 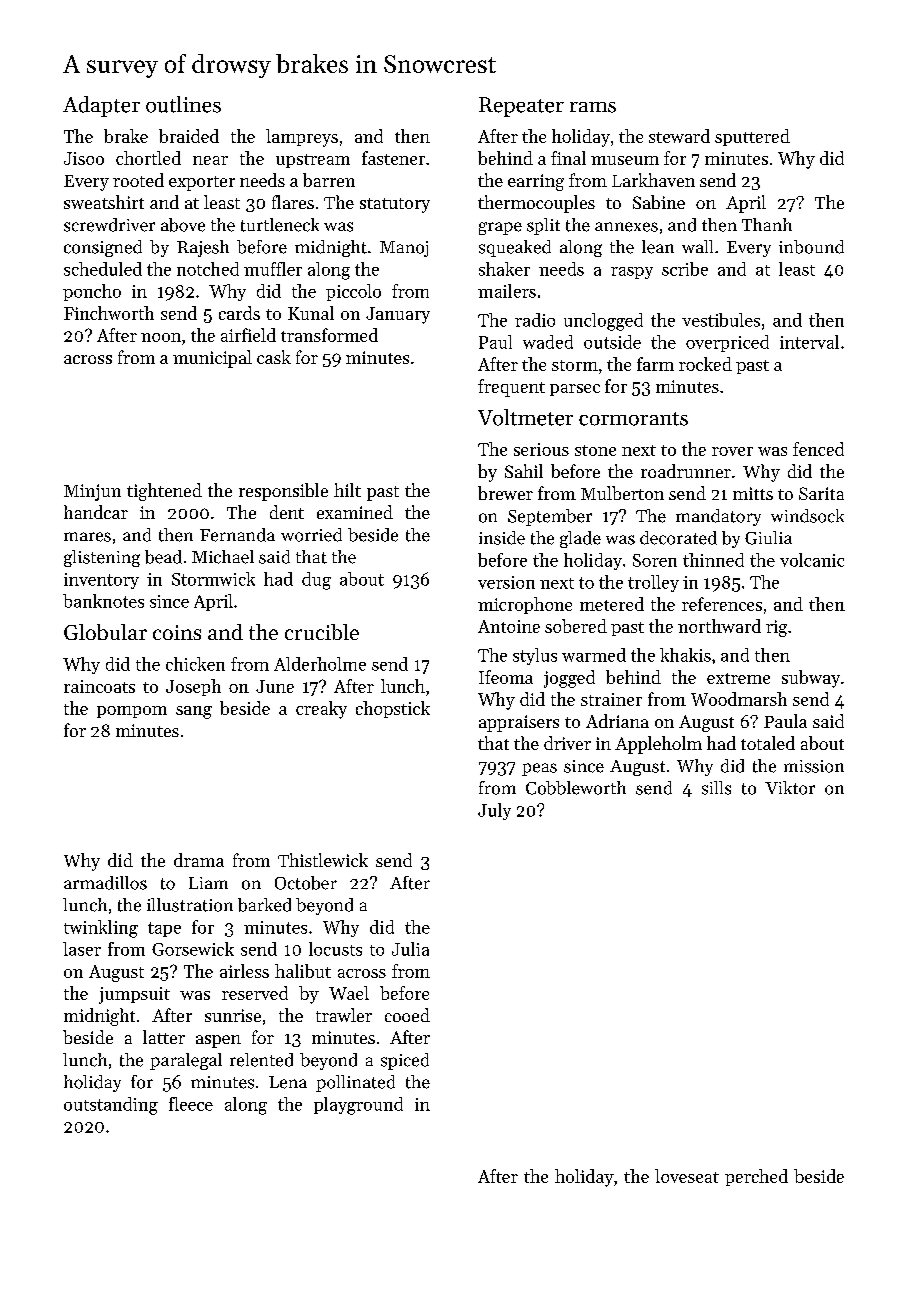 I want to click on sills, so click(x=716, y=788).
